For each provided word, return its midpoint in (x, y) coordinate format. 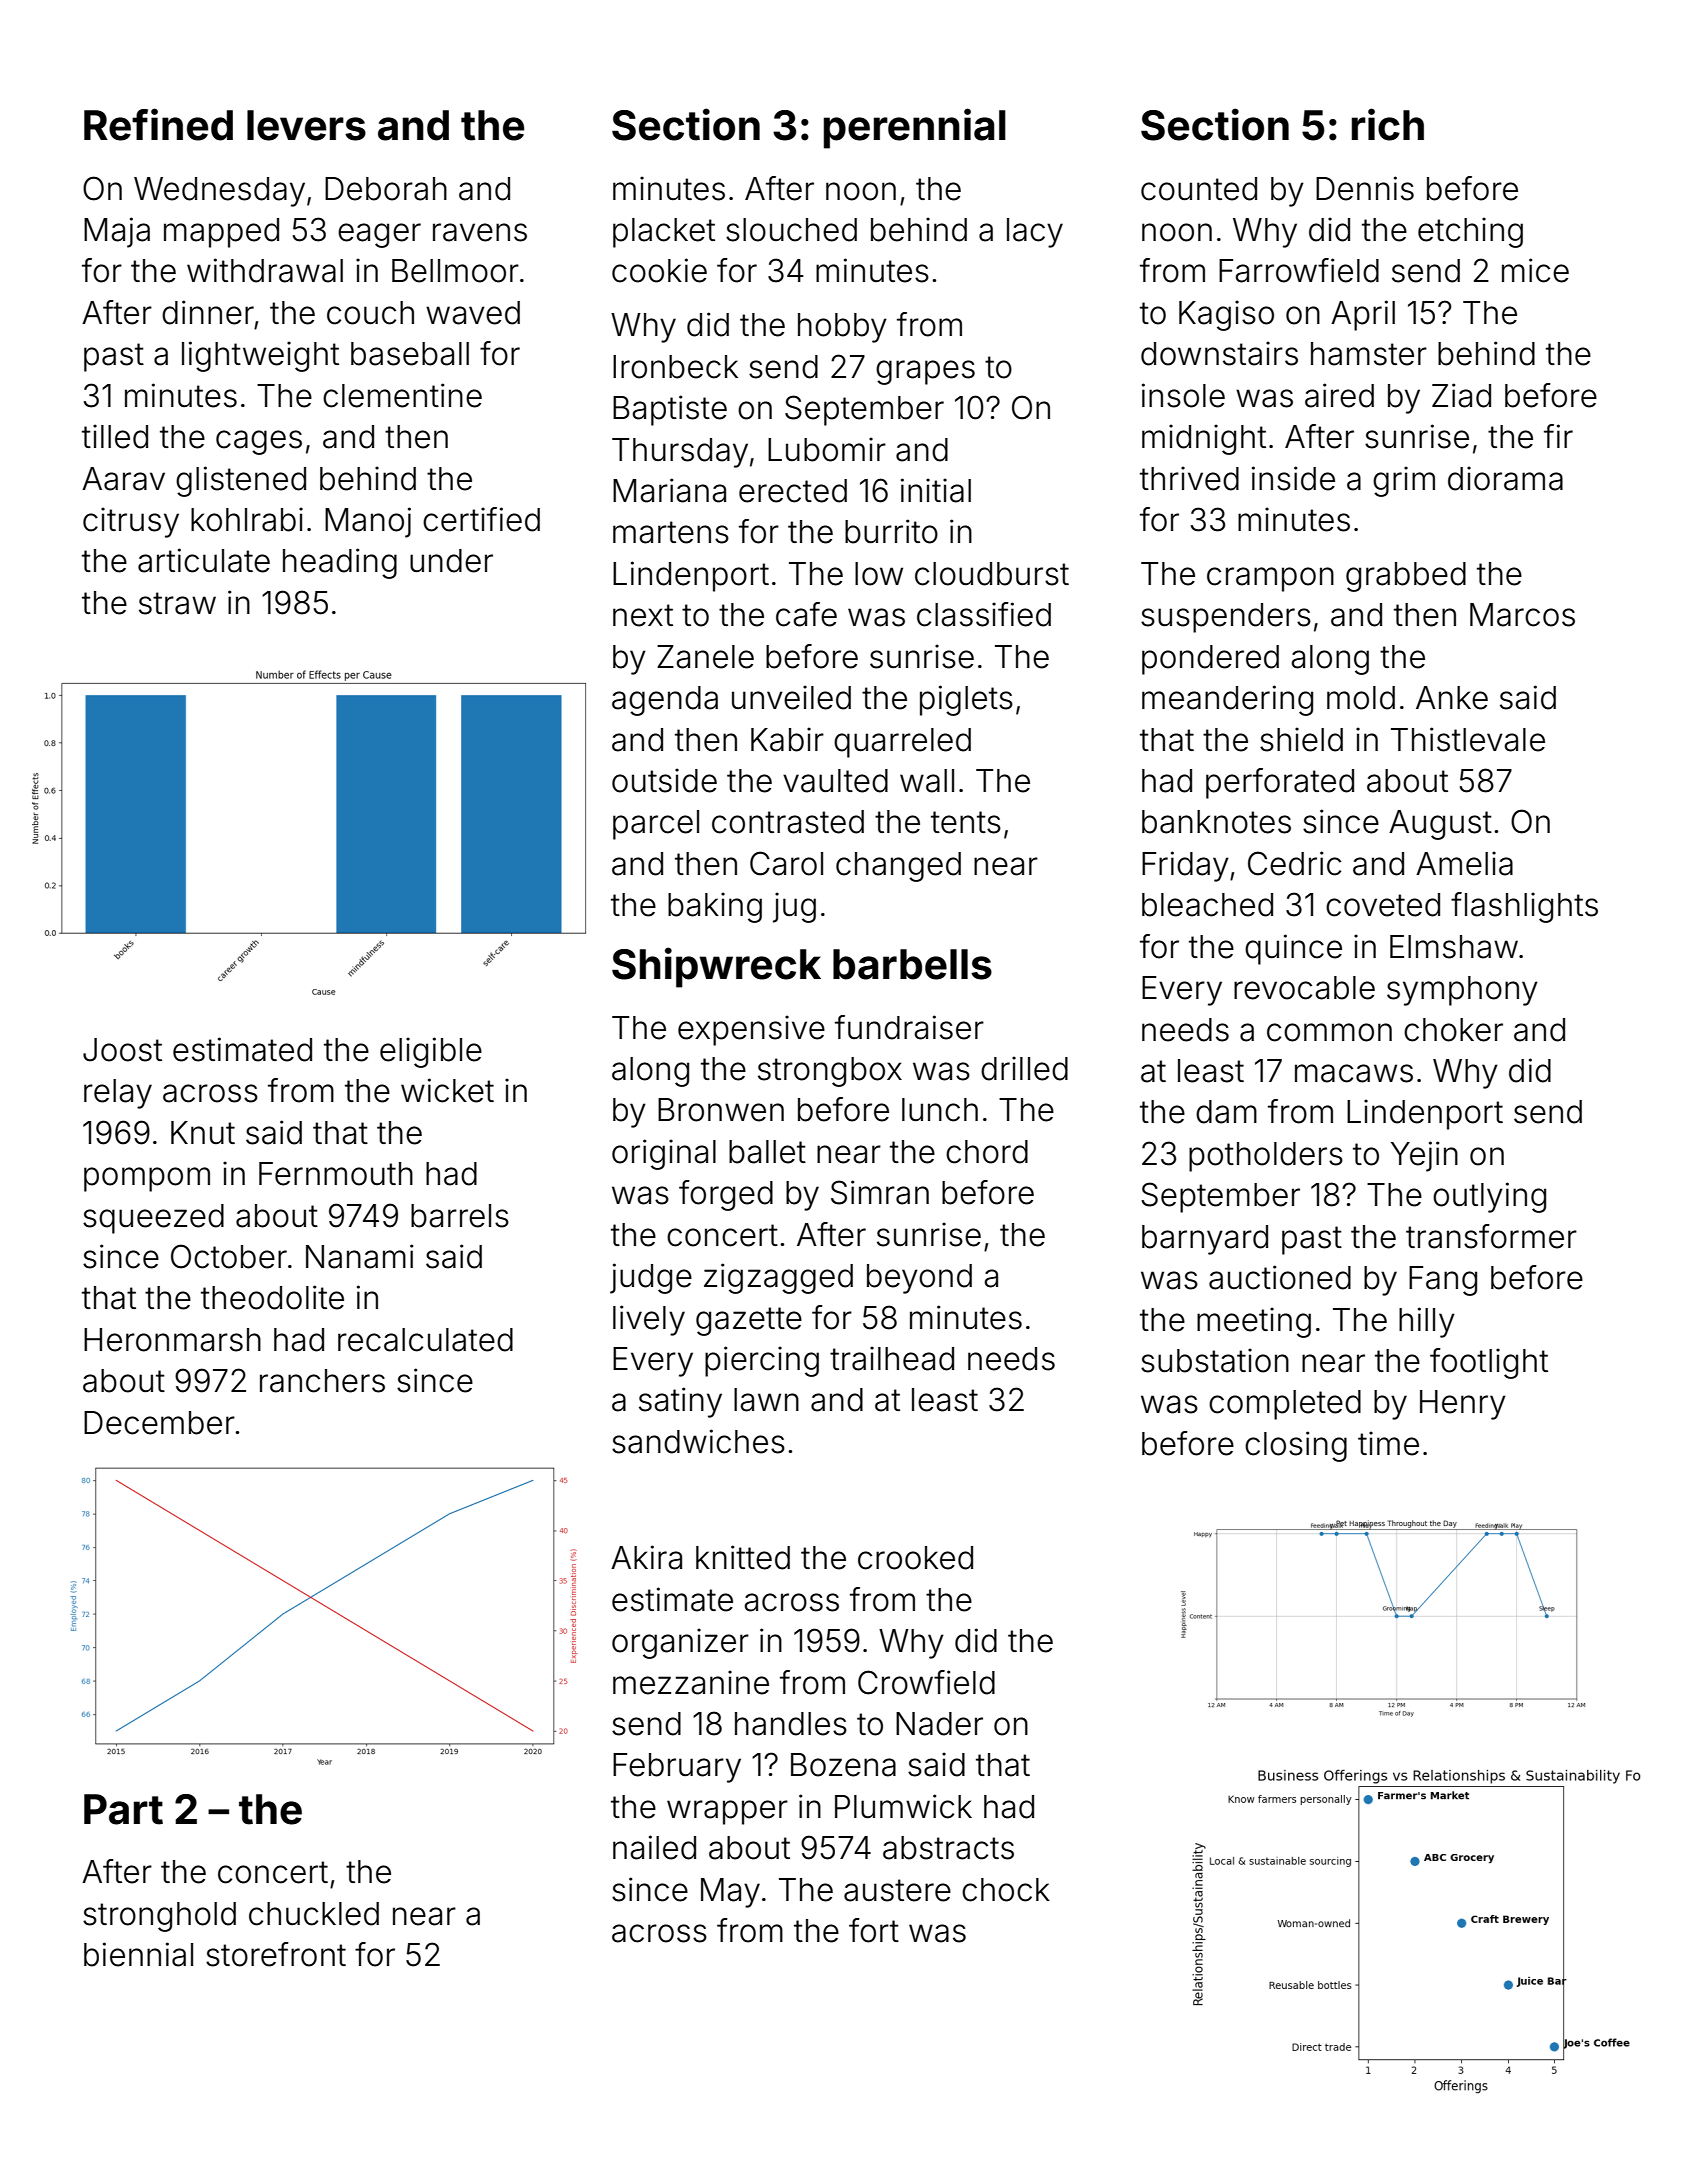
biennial (138, 1954)
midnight (1204, 439)
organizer (680, 1643)
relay (118, 1094)
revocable (1304, 988)
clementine (402, 395)
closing (1296, 1446)
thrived (1189, 478)
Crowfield (926, 1682)
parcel (656, 825)
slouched (791, 230)
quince (1293, 949)
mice (1535, 270)
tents (966, 822)
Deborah (386, 189)
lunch (940, 1110)
